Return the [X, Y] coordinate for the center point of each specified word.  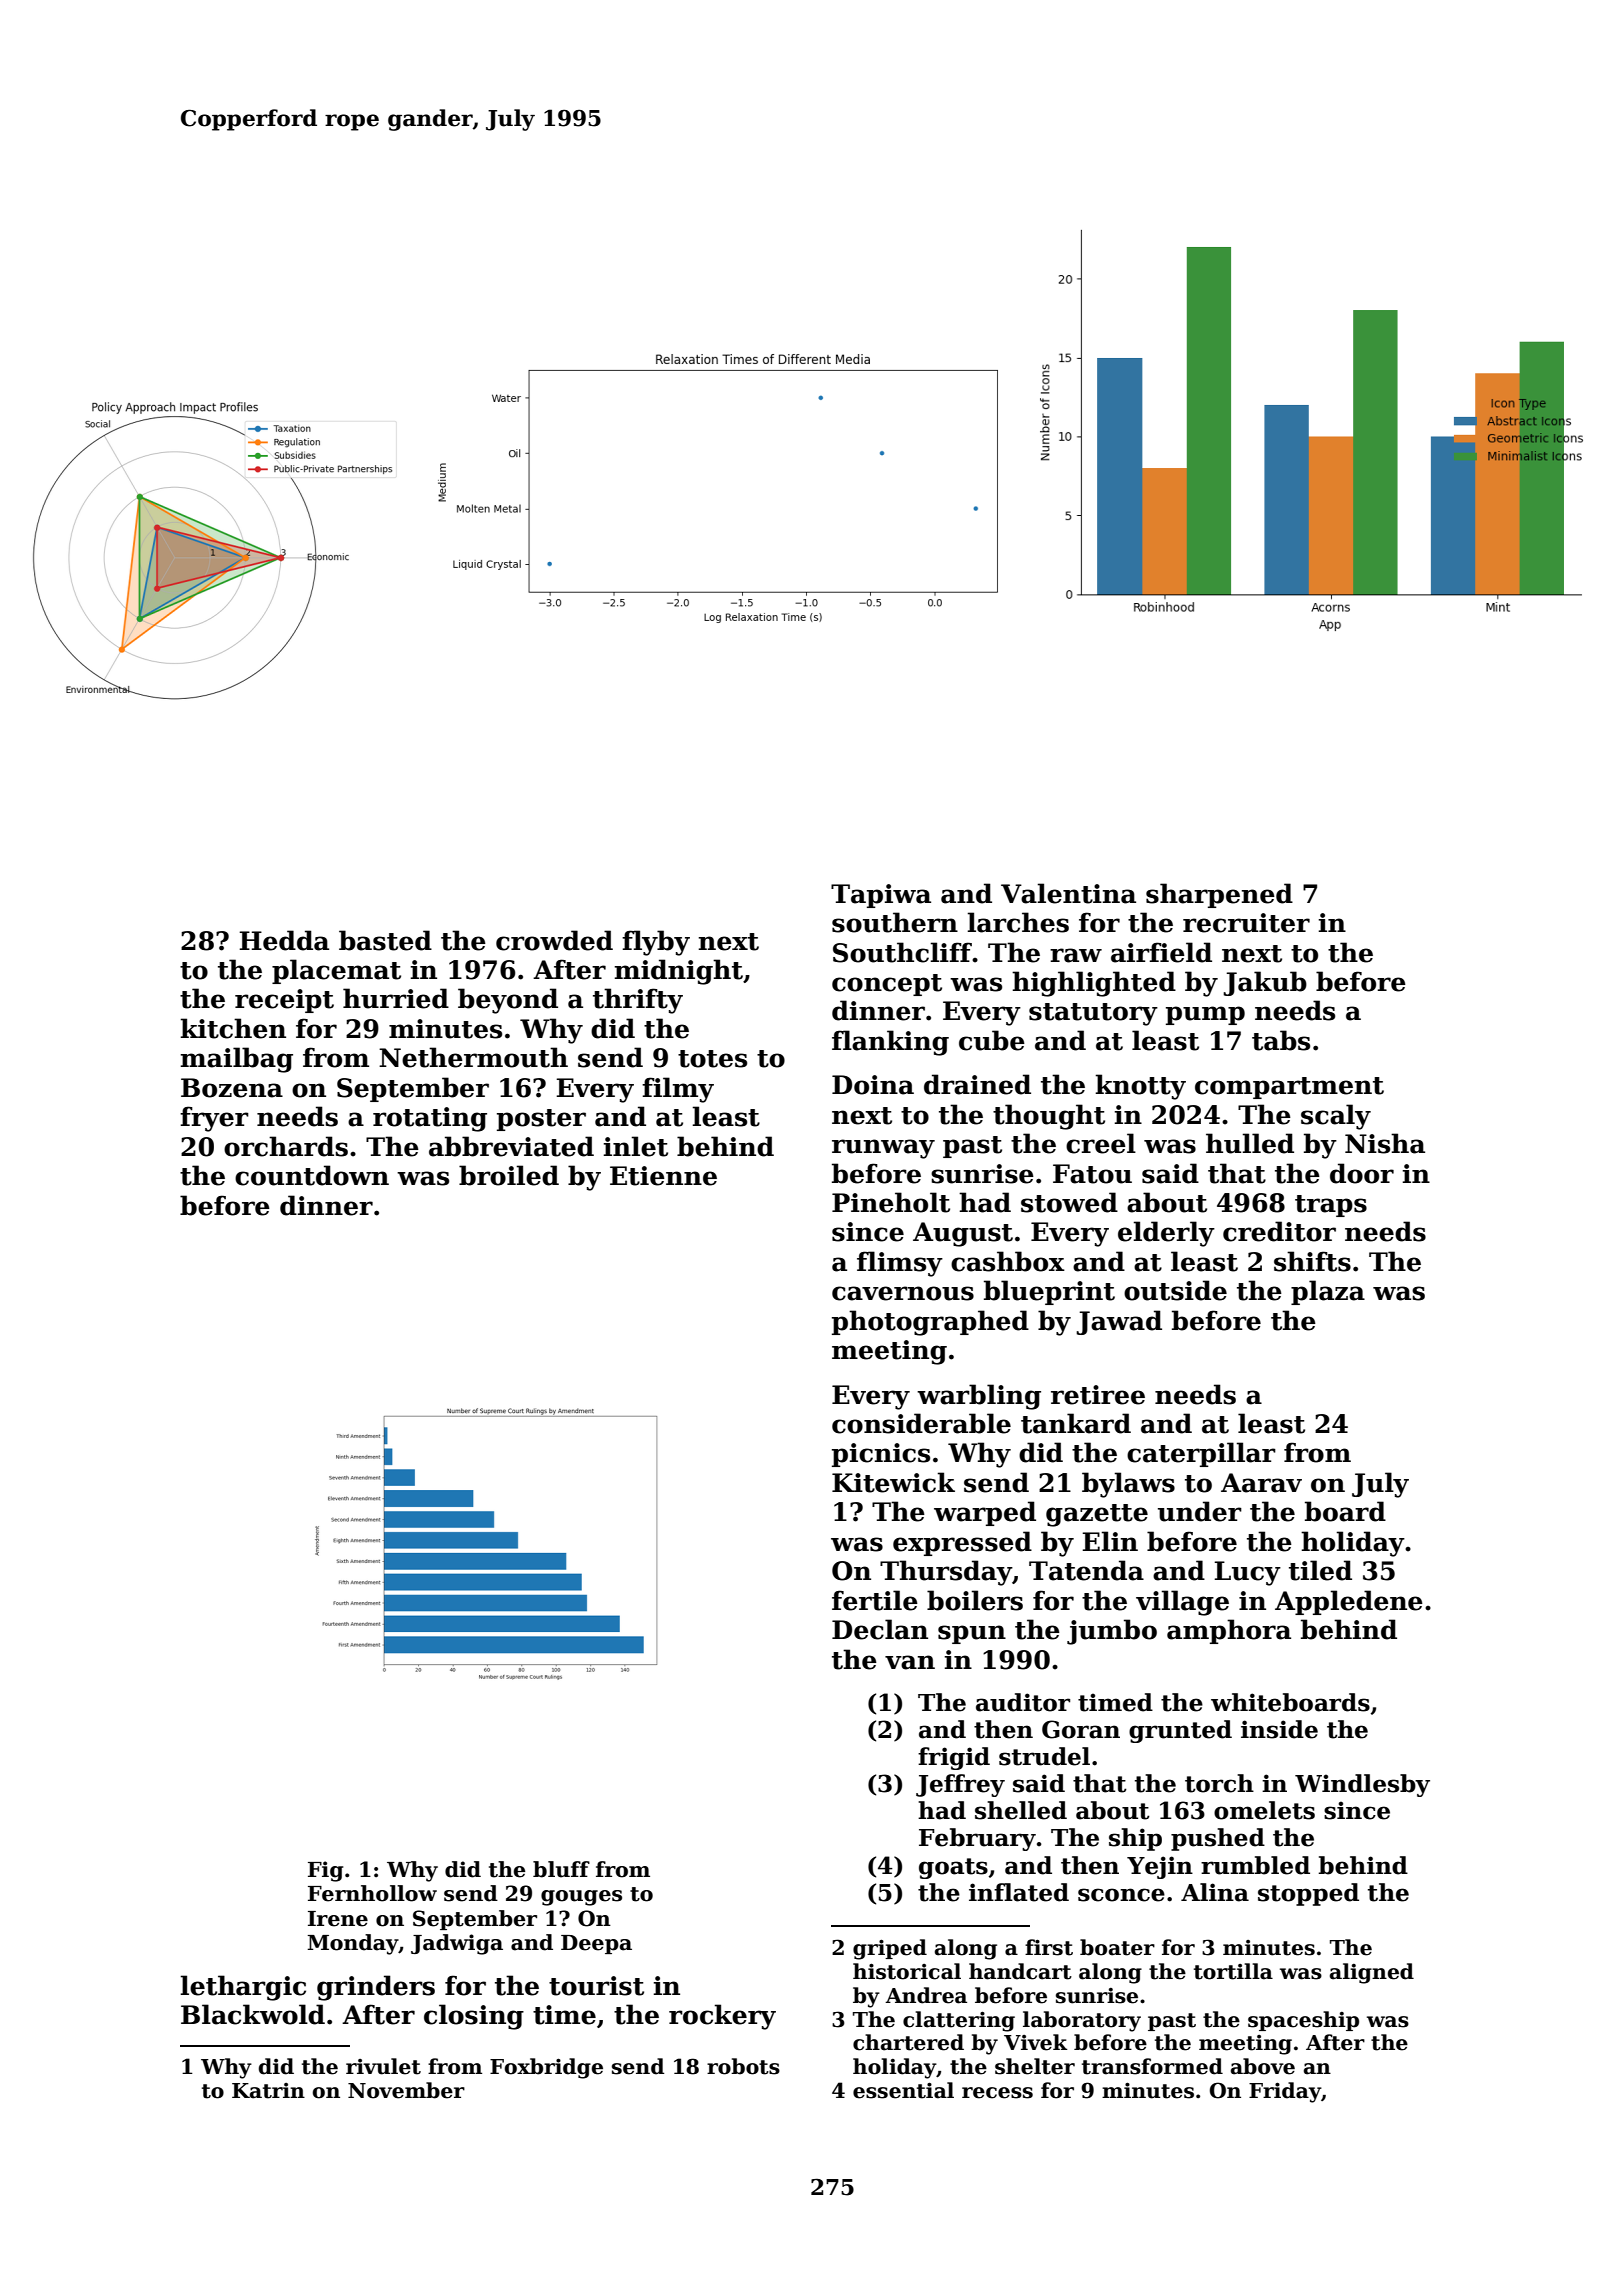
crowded [554, 940]
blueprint [1049, 1292]
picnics [881, 1455]
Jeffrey [960, 1785]
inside [1279, 1729]
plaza [1328, 1292]
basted [385, 940]
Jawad [1119, 1322]
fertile [875, 1600]
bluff [561, 1869]
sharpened [1219, 895]
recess [997, 2093]
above [1263, 2066]
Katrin [268, 2091]
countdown [312, 1175]
